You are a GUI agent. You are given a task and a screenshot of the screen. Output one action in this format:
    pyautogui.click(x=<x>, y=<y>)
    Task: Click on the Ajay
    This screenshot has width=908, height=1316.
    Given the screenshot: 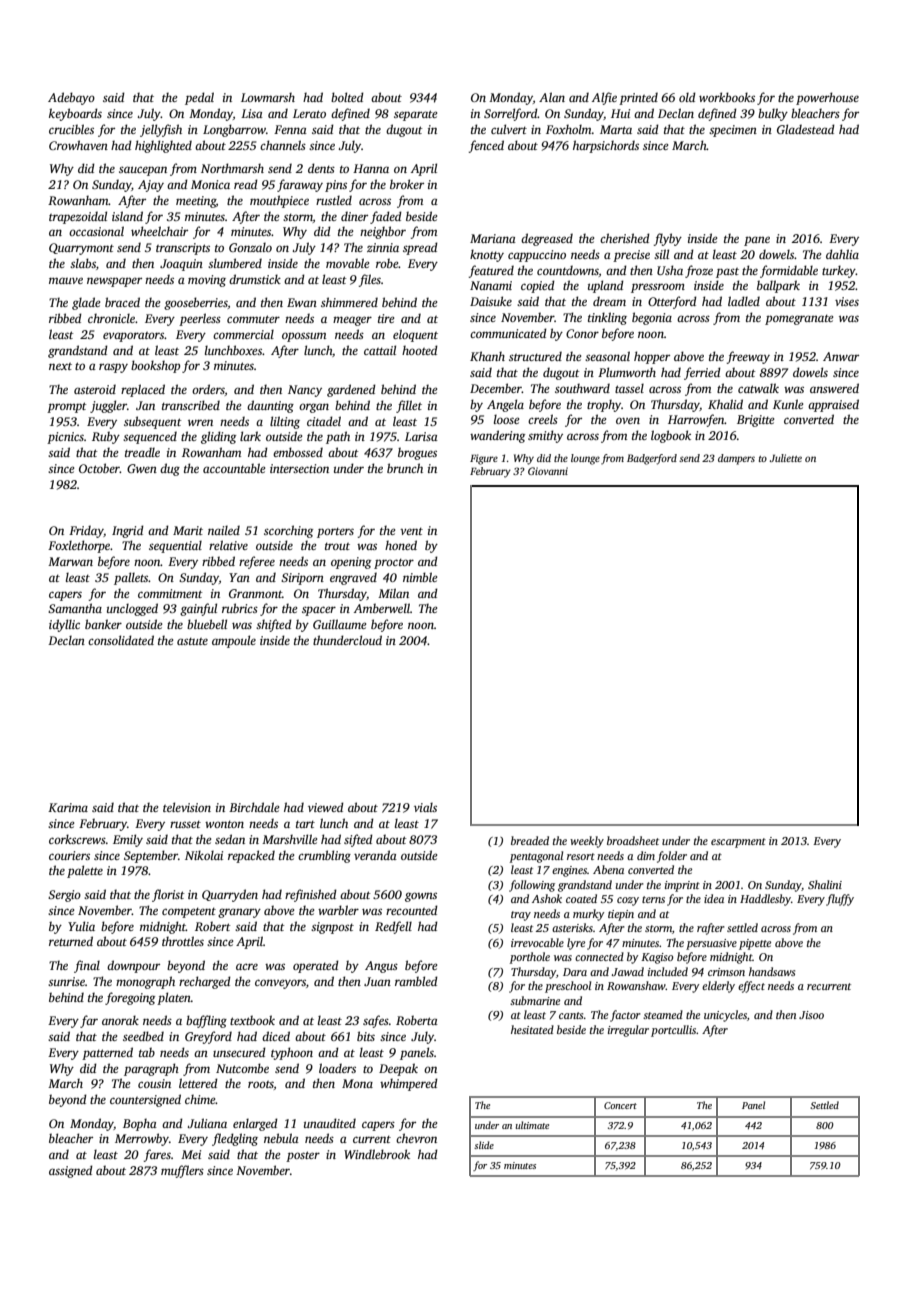 What is the action you would take?
    pyautogui.click(x=151, y=186)
